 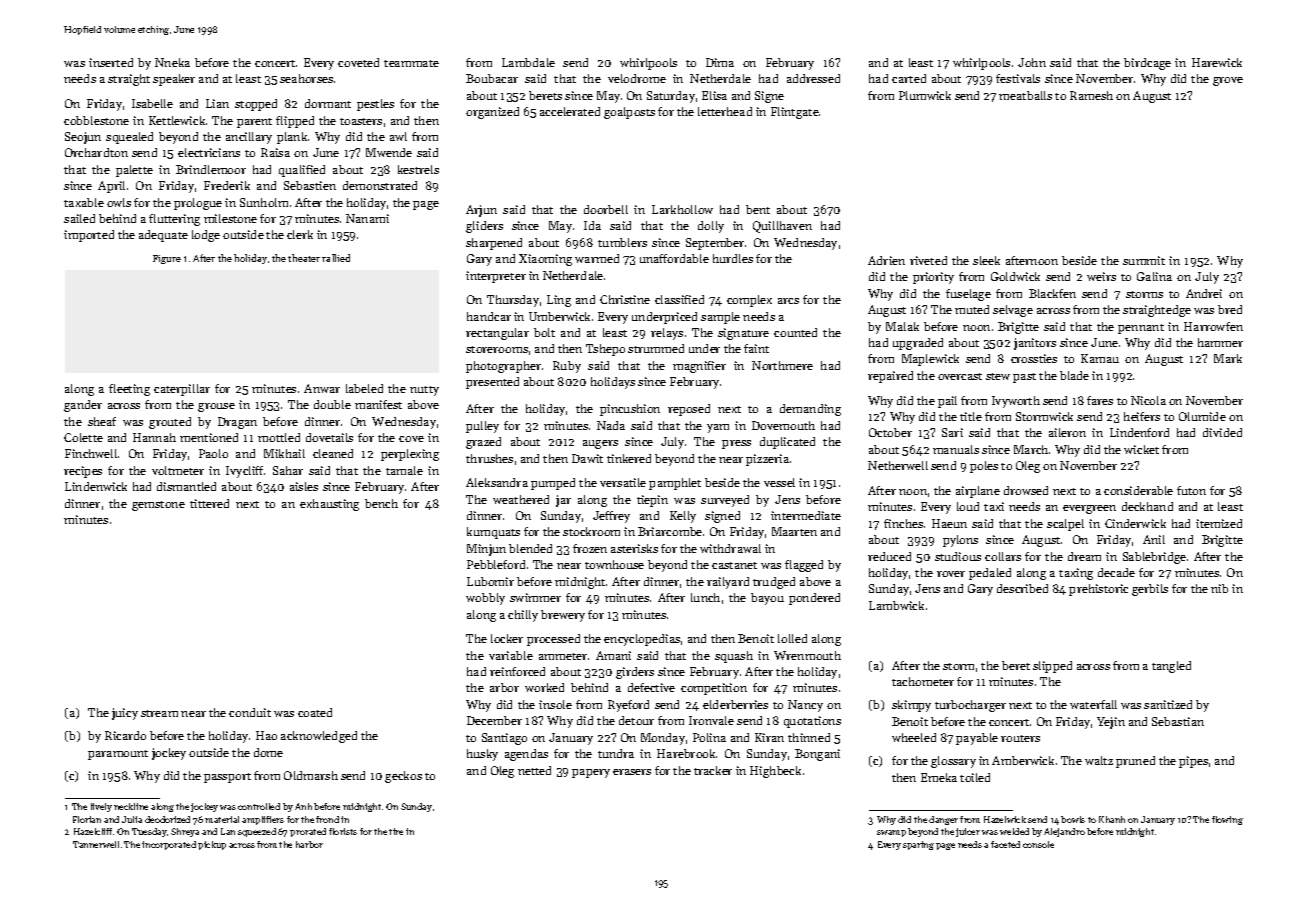 What do you see at coordinates (960, 541) in the page?
I see `pylons` at bounding box center [960, 541].
